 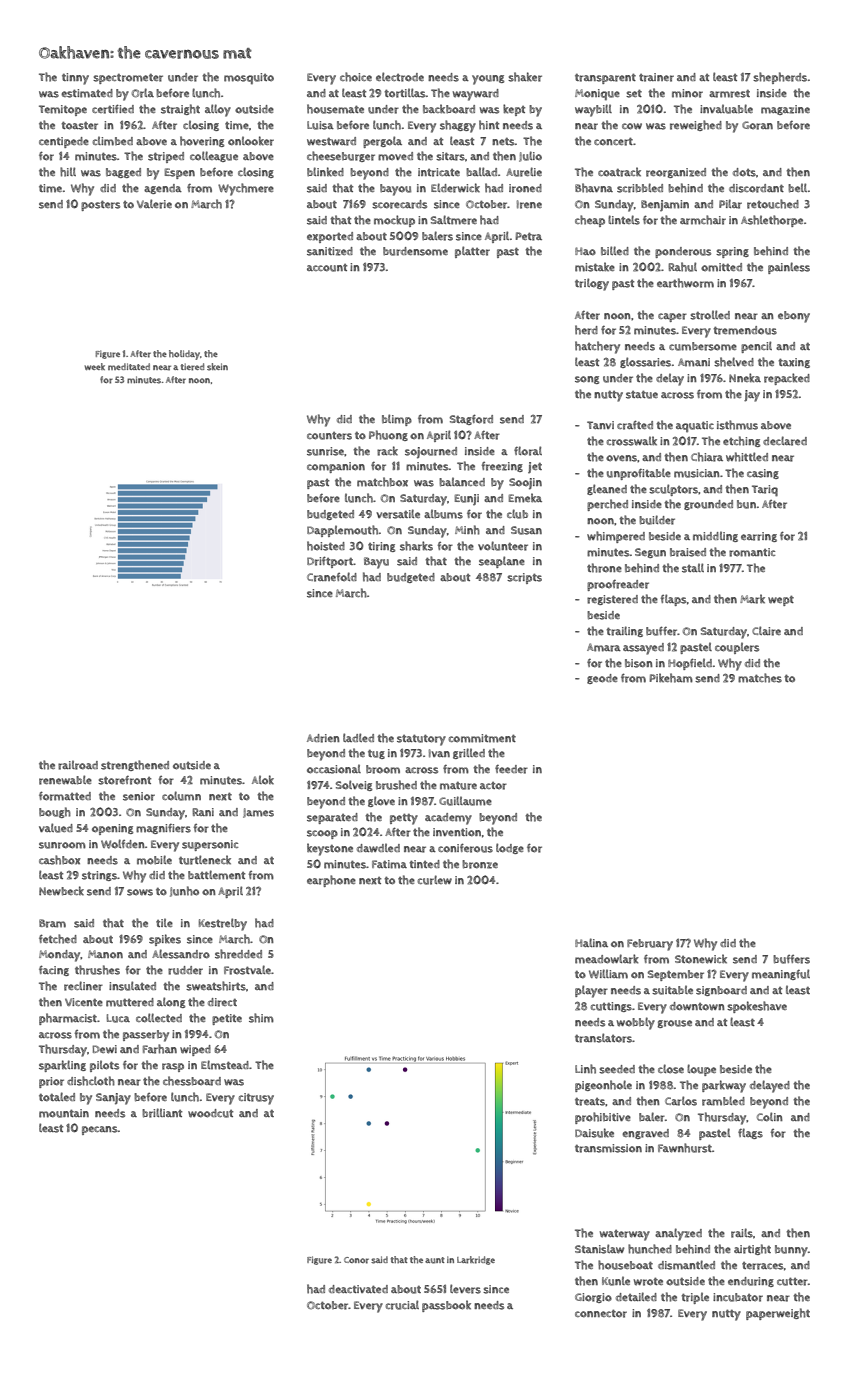 What do you see at coordinates (618, 585) in the screenshot?
I see `proofreader` at bounding box center [618, 585].
